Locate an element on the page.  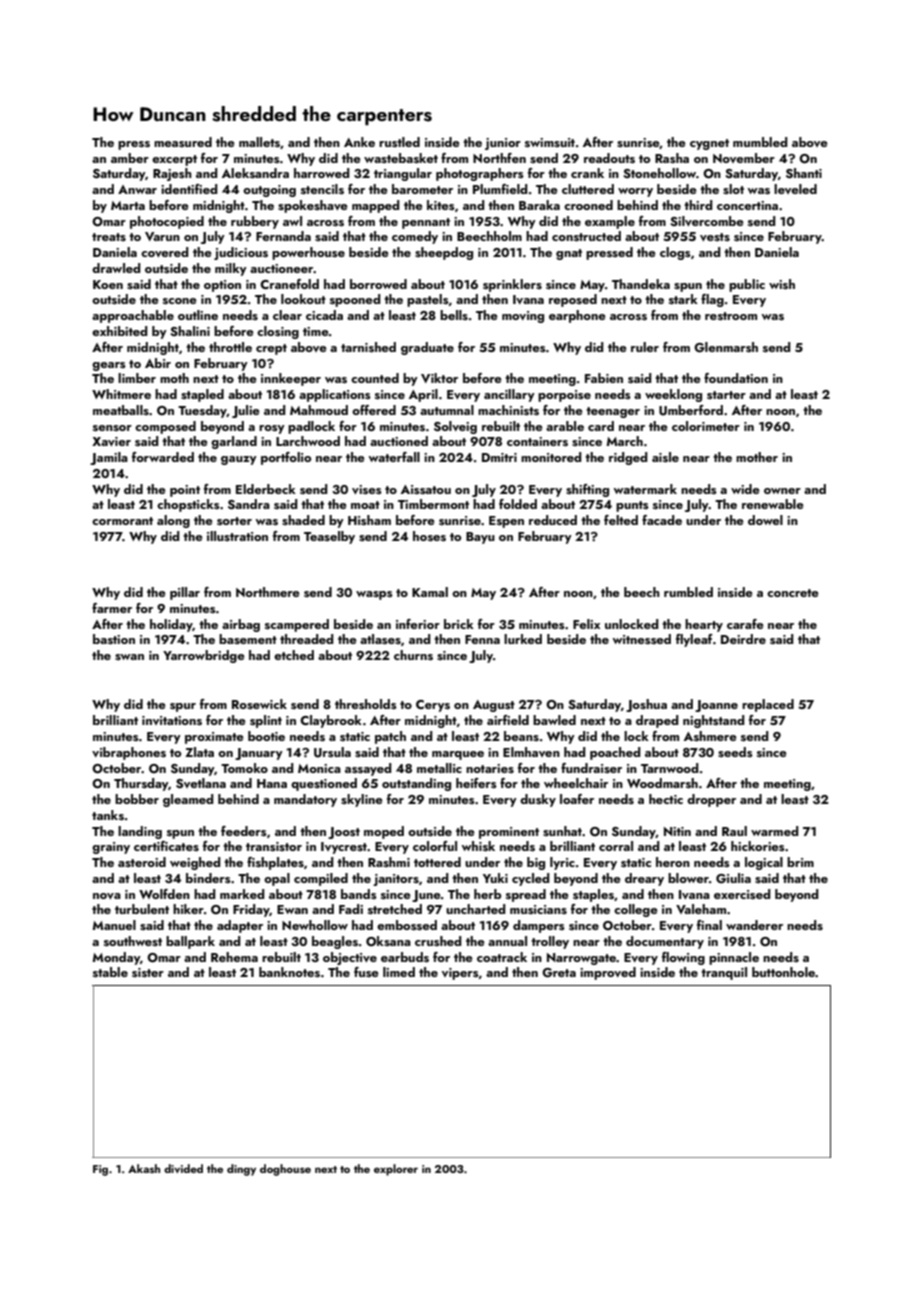
banknotes is located at coordinates (289, 972).
